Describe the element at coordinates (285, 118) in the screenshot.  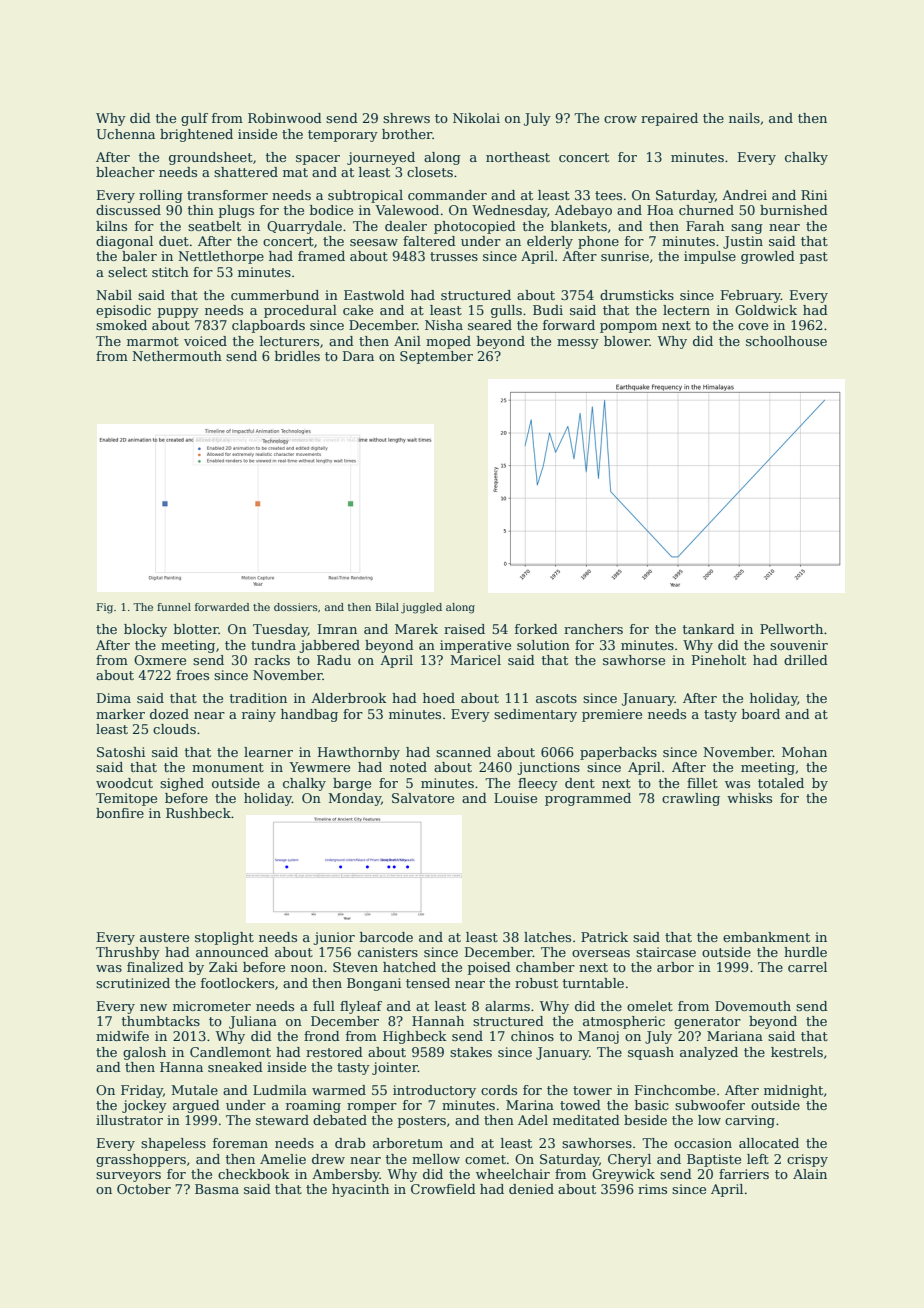
I see `Robinwood` at that location.
